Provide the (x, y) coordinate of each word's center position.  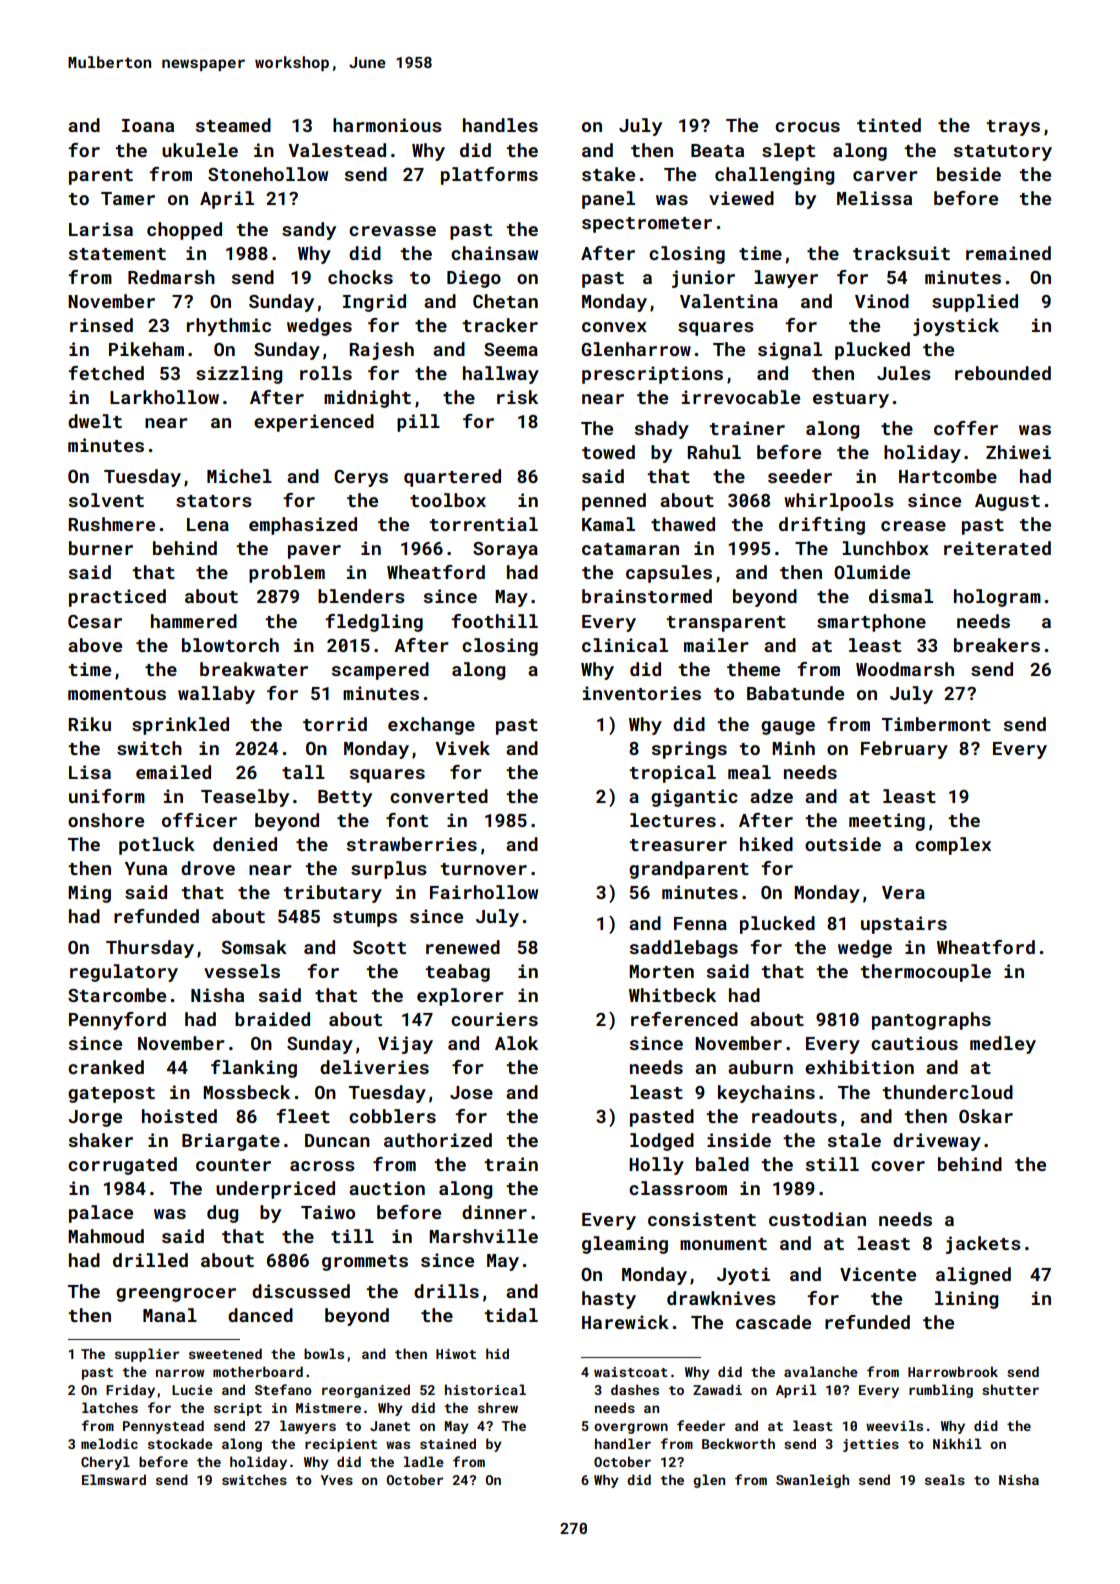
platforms (489, 176)
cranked (106, 1067)
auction (387, 1188)
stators (214, 501)
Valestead (337, 150)
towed (608, 452)
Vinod (882, 301)
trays (1013, 128)
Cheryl (105, 1463)
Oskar (986, 1116)
